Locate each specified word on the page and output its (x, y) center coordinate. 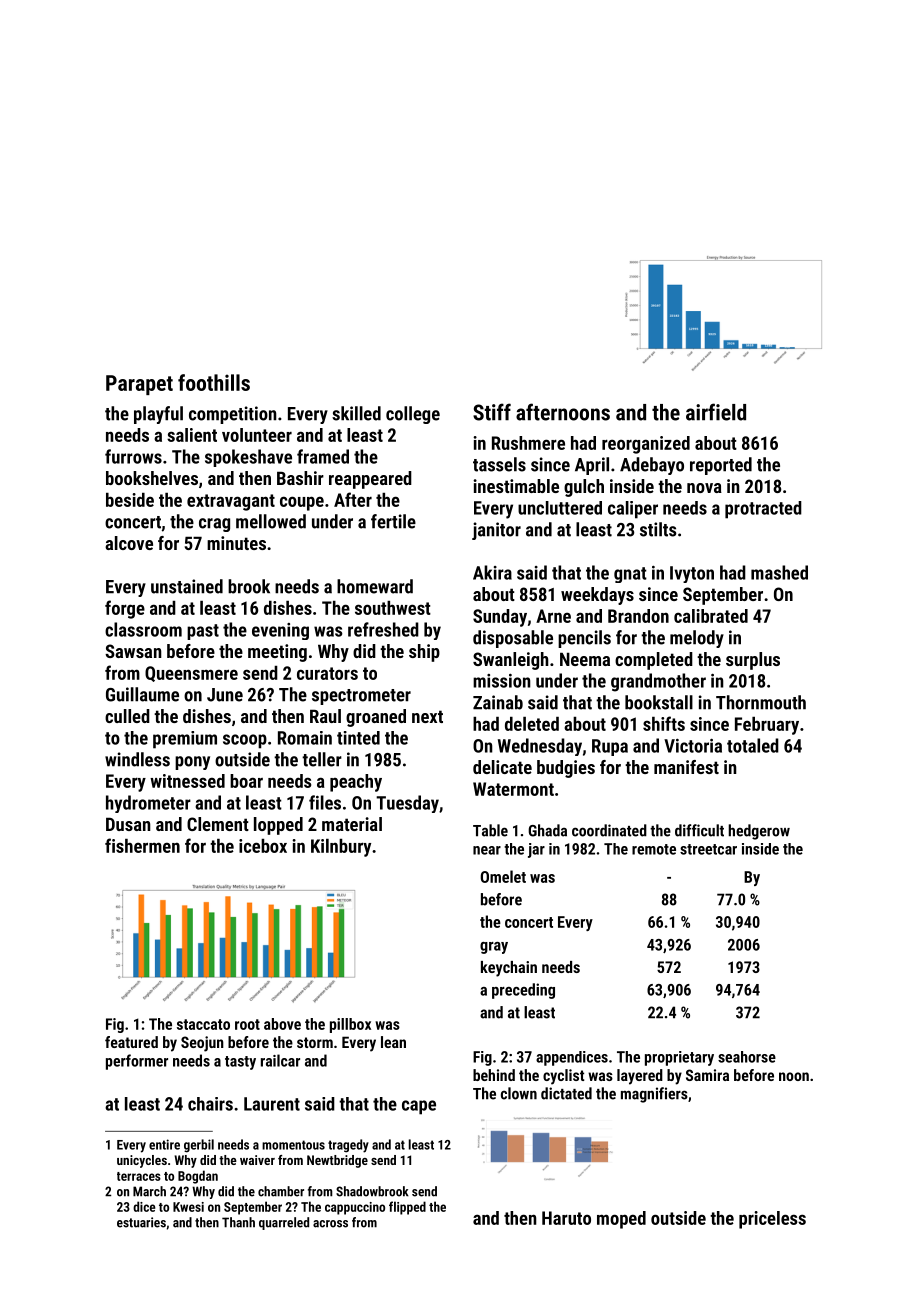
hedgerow (759, 832)
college (413, 415)
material (352, 824)
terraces (139, 1176)
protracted (763, 510)
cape (419, 1107)
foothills (214, 382)
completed (654, 661)
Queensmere (191, 674)
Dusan (128, 824)
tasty (240, 1063)
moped (621, 1220)
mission (502, 681)
